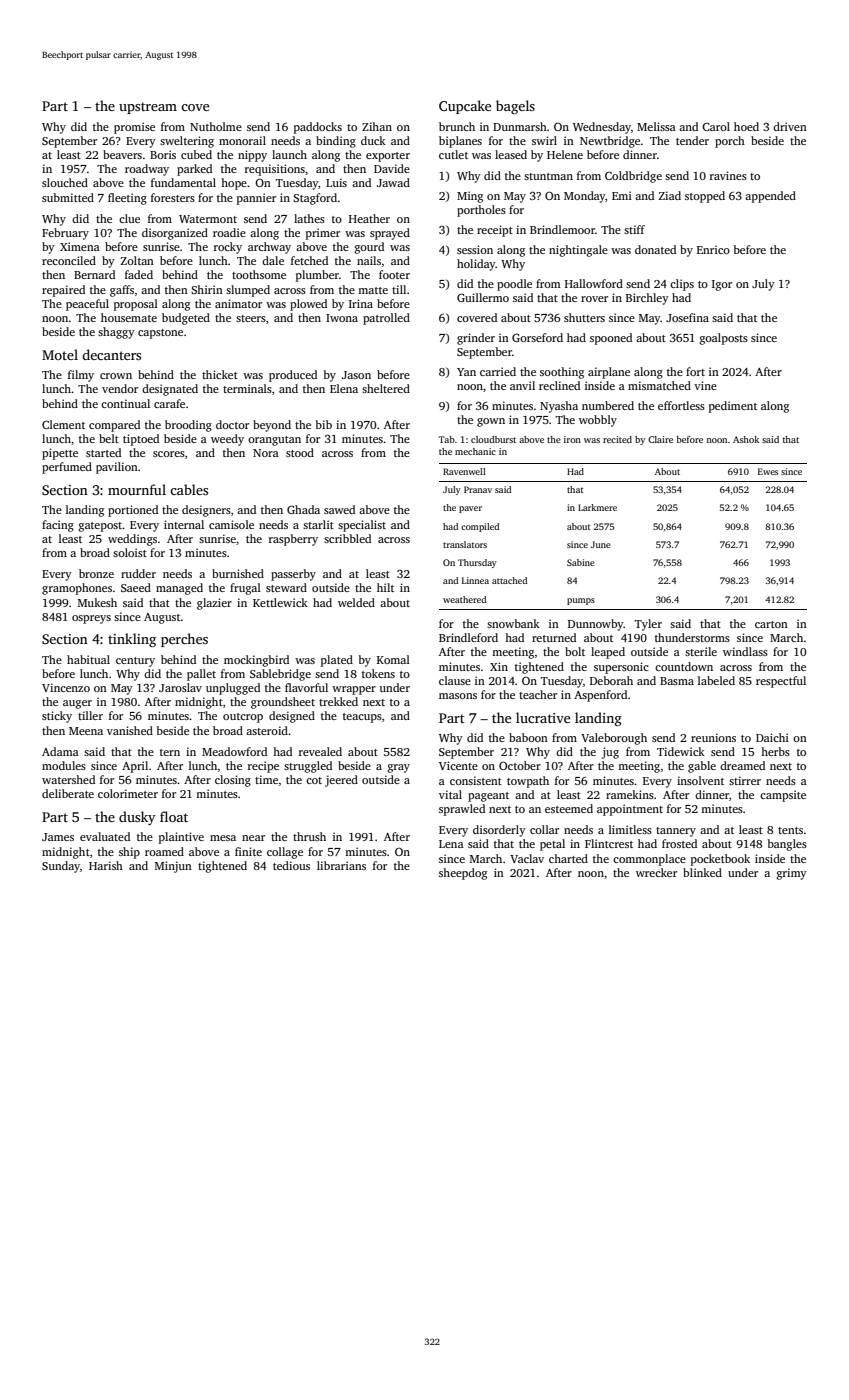 This document has width=849, height=1400. What do you see at coordinates (174, 816) in the document?
I see `float` at bounding box center [174, 816].
